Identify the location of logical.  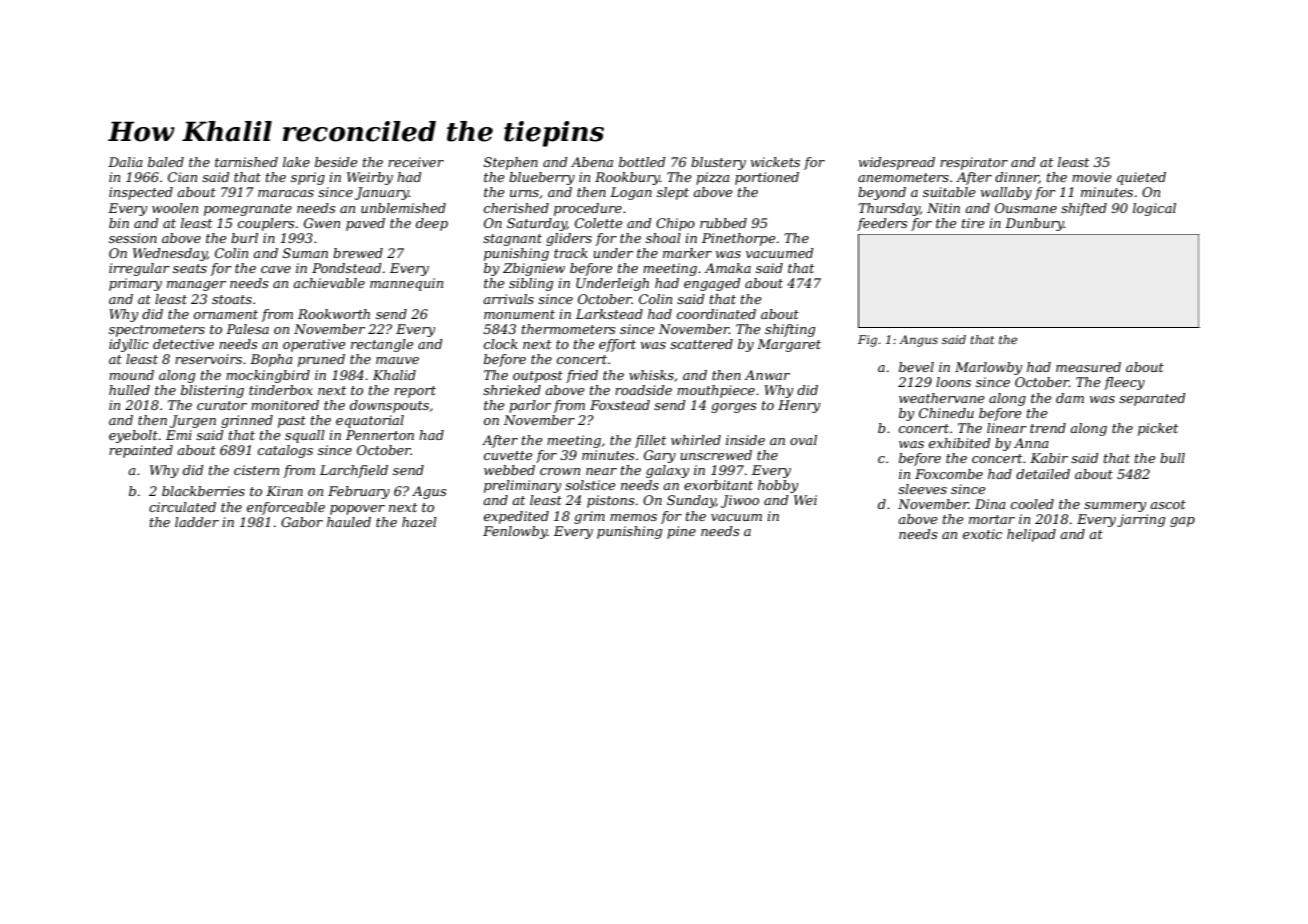
(1154, 209).
